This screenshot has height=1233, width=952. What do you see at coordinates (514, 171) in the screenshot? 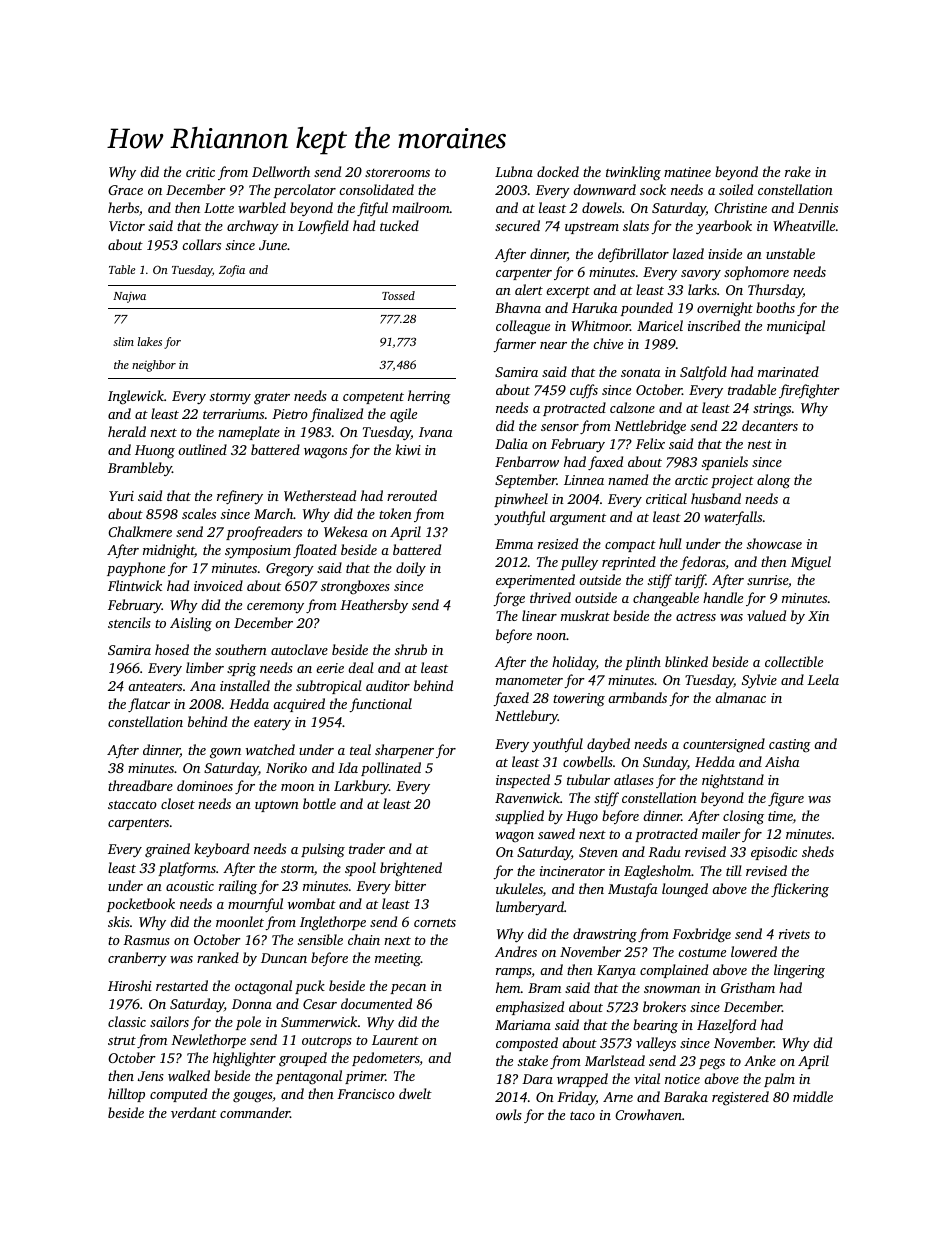
I see `Lubna` at bounding box center [514, 171].
